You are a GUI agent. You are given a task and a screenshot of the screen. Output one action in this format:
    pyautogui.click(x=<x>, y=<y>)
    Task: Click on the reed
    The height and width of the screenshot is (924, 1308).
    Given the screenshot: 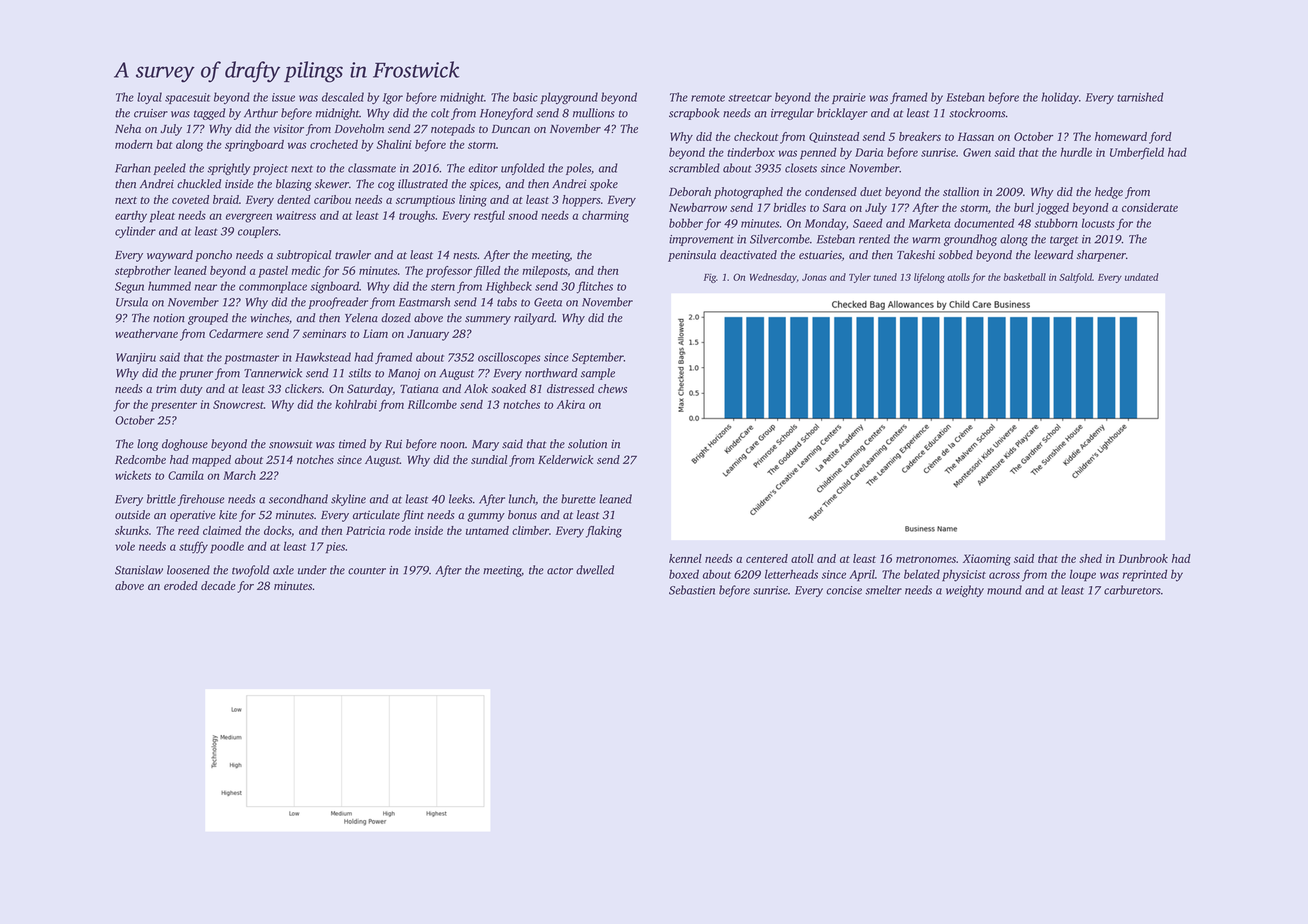 What is the action you would take?
    pyautogui.click(x=188, y=530)
